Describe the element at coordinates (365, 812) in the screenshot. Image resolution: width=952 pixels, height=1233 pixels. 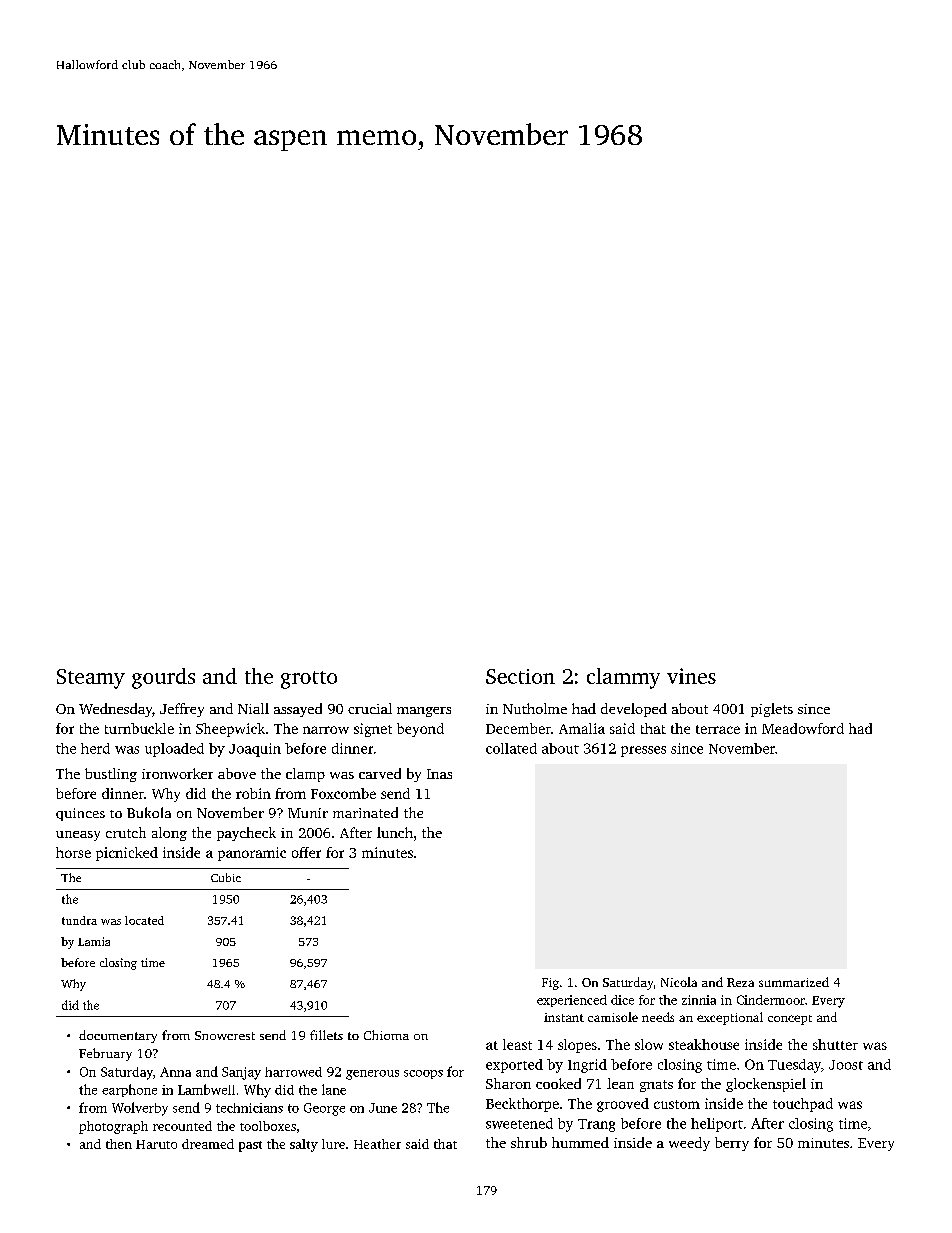
I see `marinated` at that location.
